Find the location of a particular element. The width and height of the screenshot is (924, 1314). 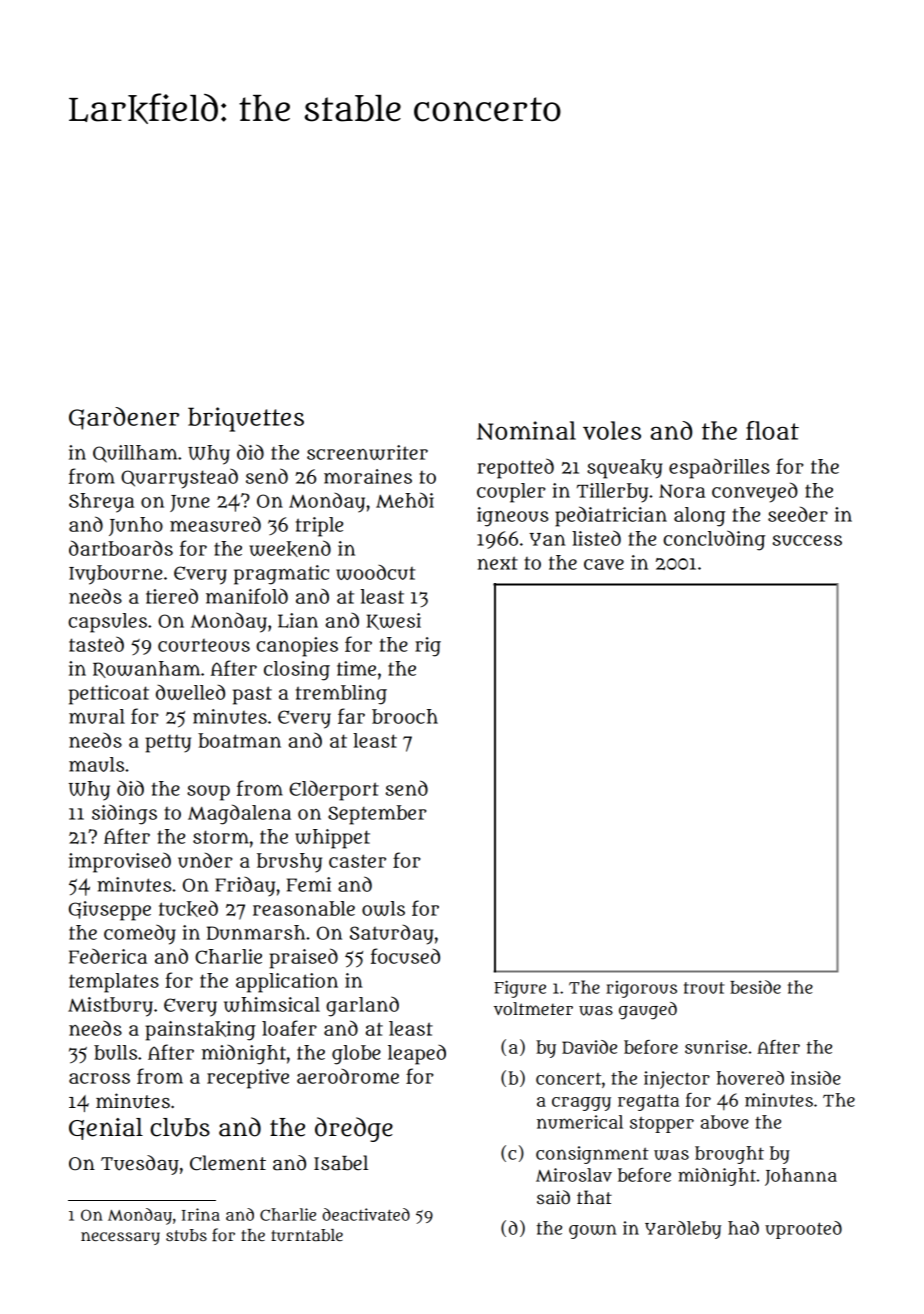

petty is located at coordinates (168, 744).
